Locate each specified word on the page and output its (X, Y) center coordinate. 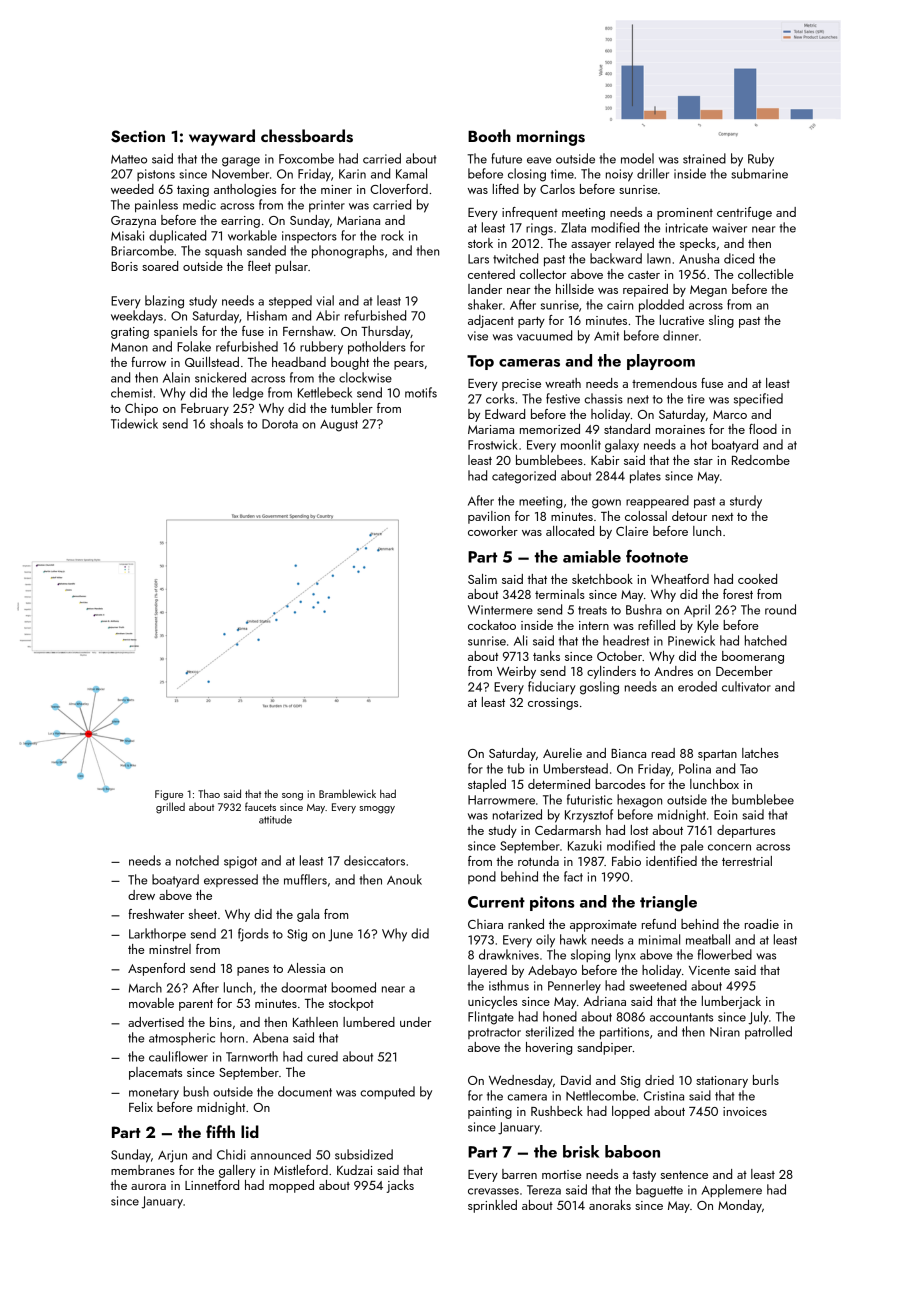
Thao (209, 793)
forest (738, 594)
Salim (482, 579)
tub (516, 768)
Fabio (626, 861)
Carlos (557, 189)
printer (327, 206)
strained (704, 158)
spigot (240, 862)
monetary (154, 1094)
